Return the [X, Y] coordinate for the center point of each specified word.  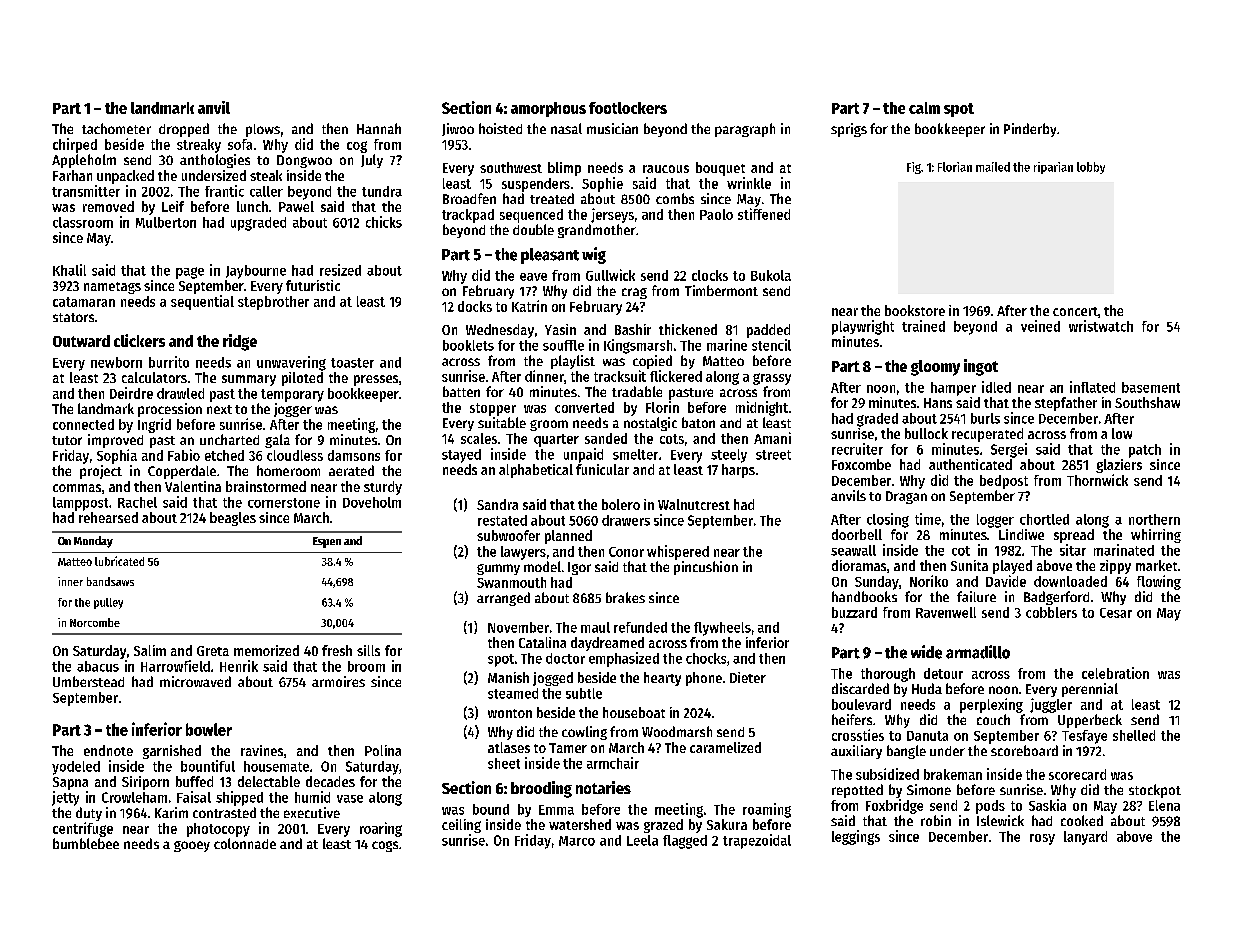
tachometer [116, 128]
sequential [202, 302]
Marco [577, 841]
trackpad [468, 216]
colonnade [245, 843]
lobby [1091, 168]
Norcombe [95, 622]
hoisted [500, 128]
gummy [498, 569]
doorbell [857, 534]
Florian [955, 167]
